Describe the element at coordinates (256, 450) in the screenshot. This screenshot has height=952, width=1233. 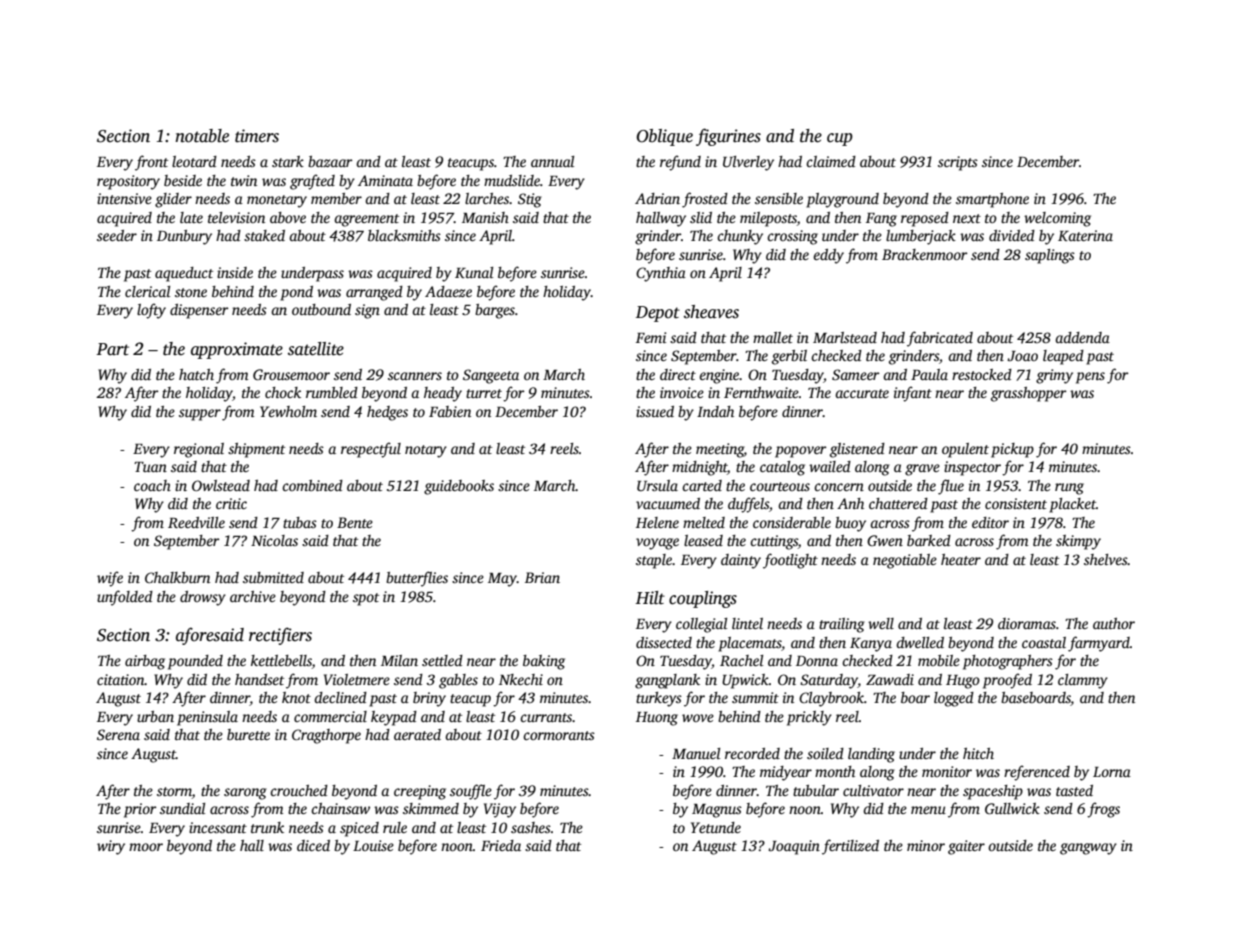
I see `shipment` at that location.
